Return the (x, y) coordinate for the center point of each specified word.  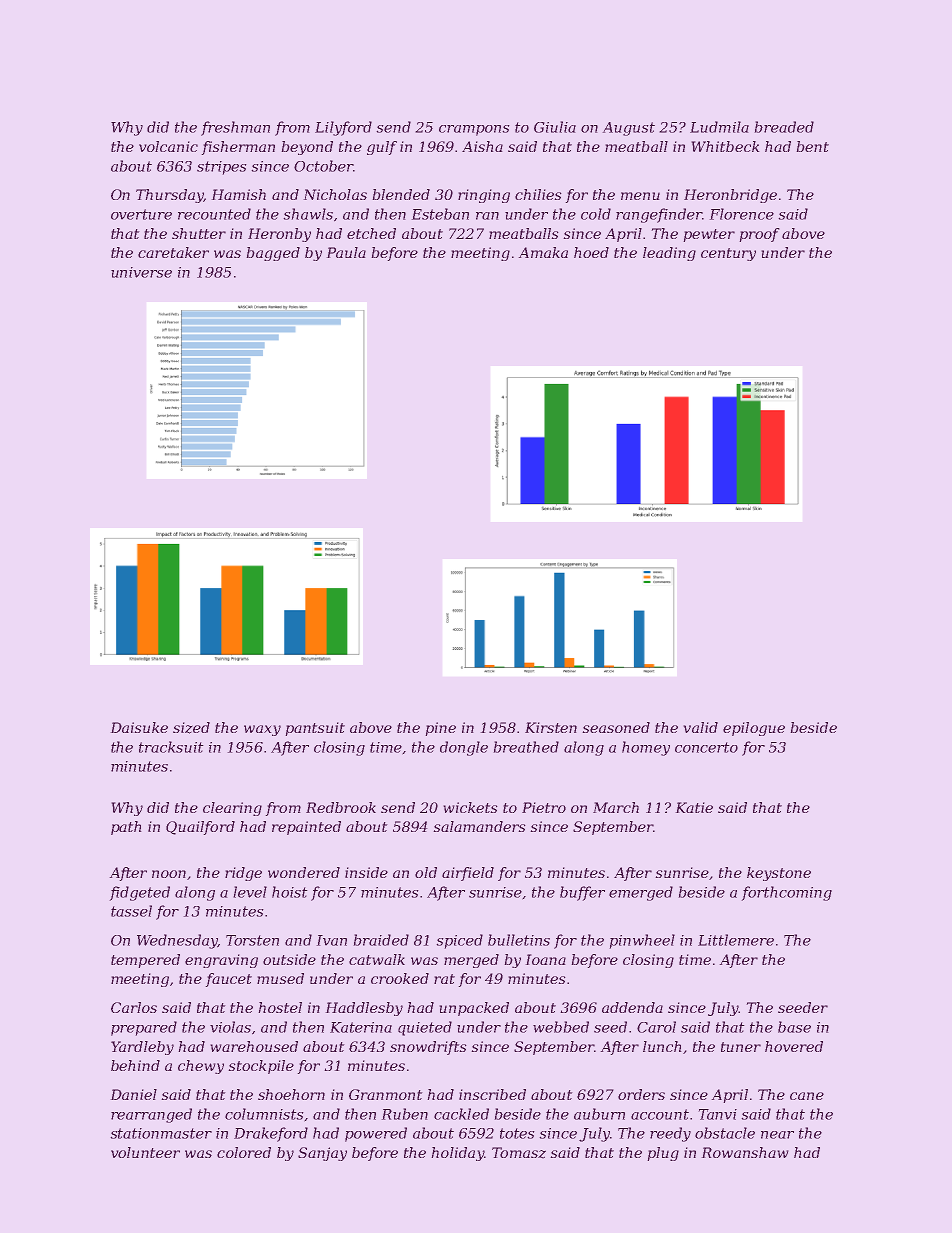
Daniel (133, 1094)
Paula (346, 252)
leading (669, 254)
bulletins (519, 940)
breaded (784, 127)
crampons (474, 130)
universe (141, 272)
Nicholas (335, 194)
